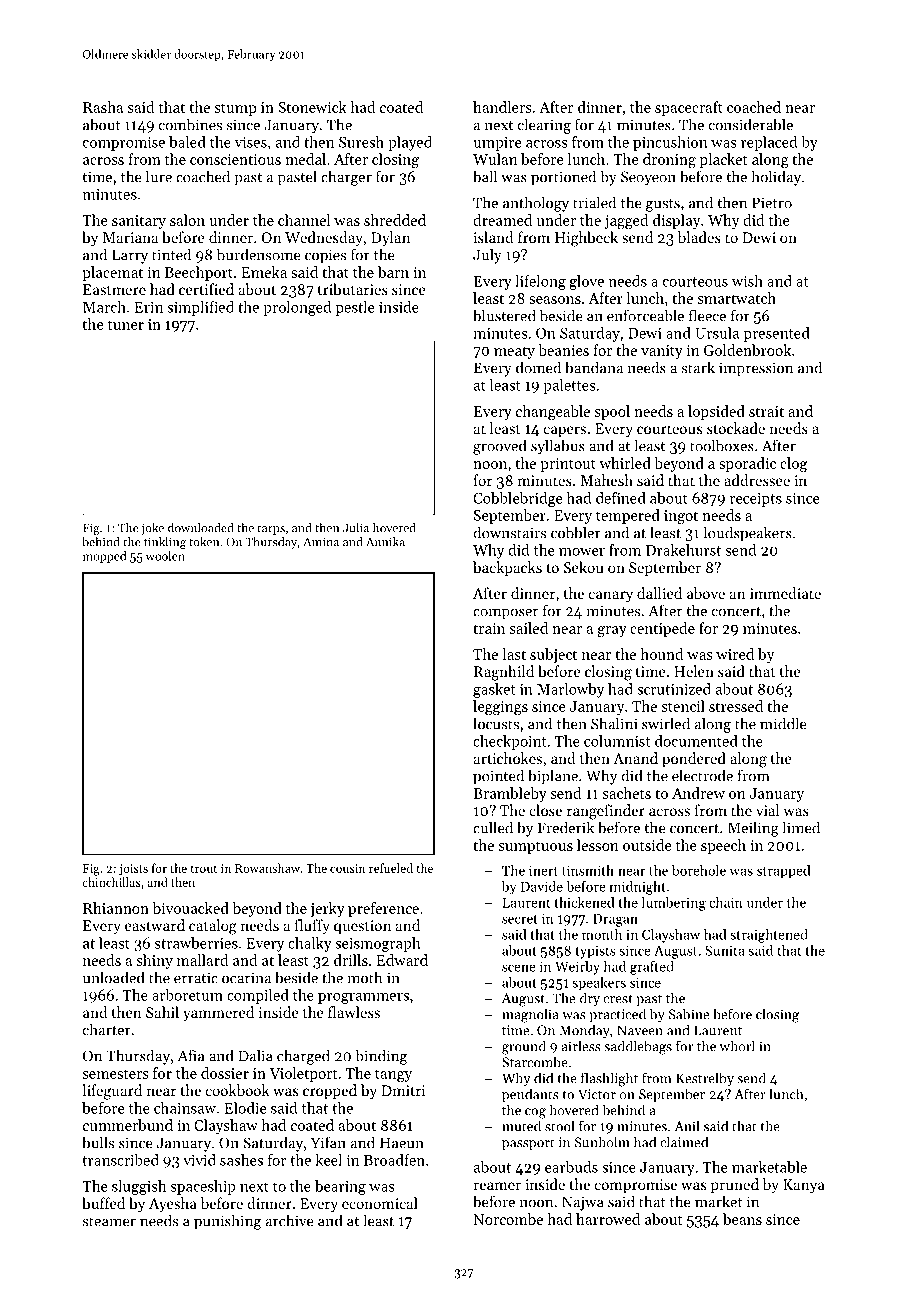 The width and height of the page is (908, 1316). What do you see at coordinates (753, 829) in the page?
I see `Meiling` at bounding box center [753, 829].
